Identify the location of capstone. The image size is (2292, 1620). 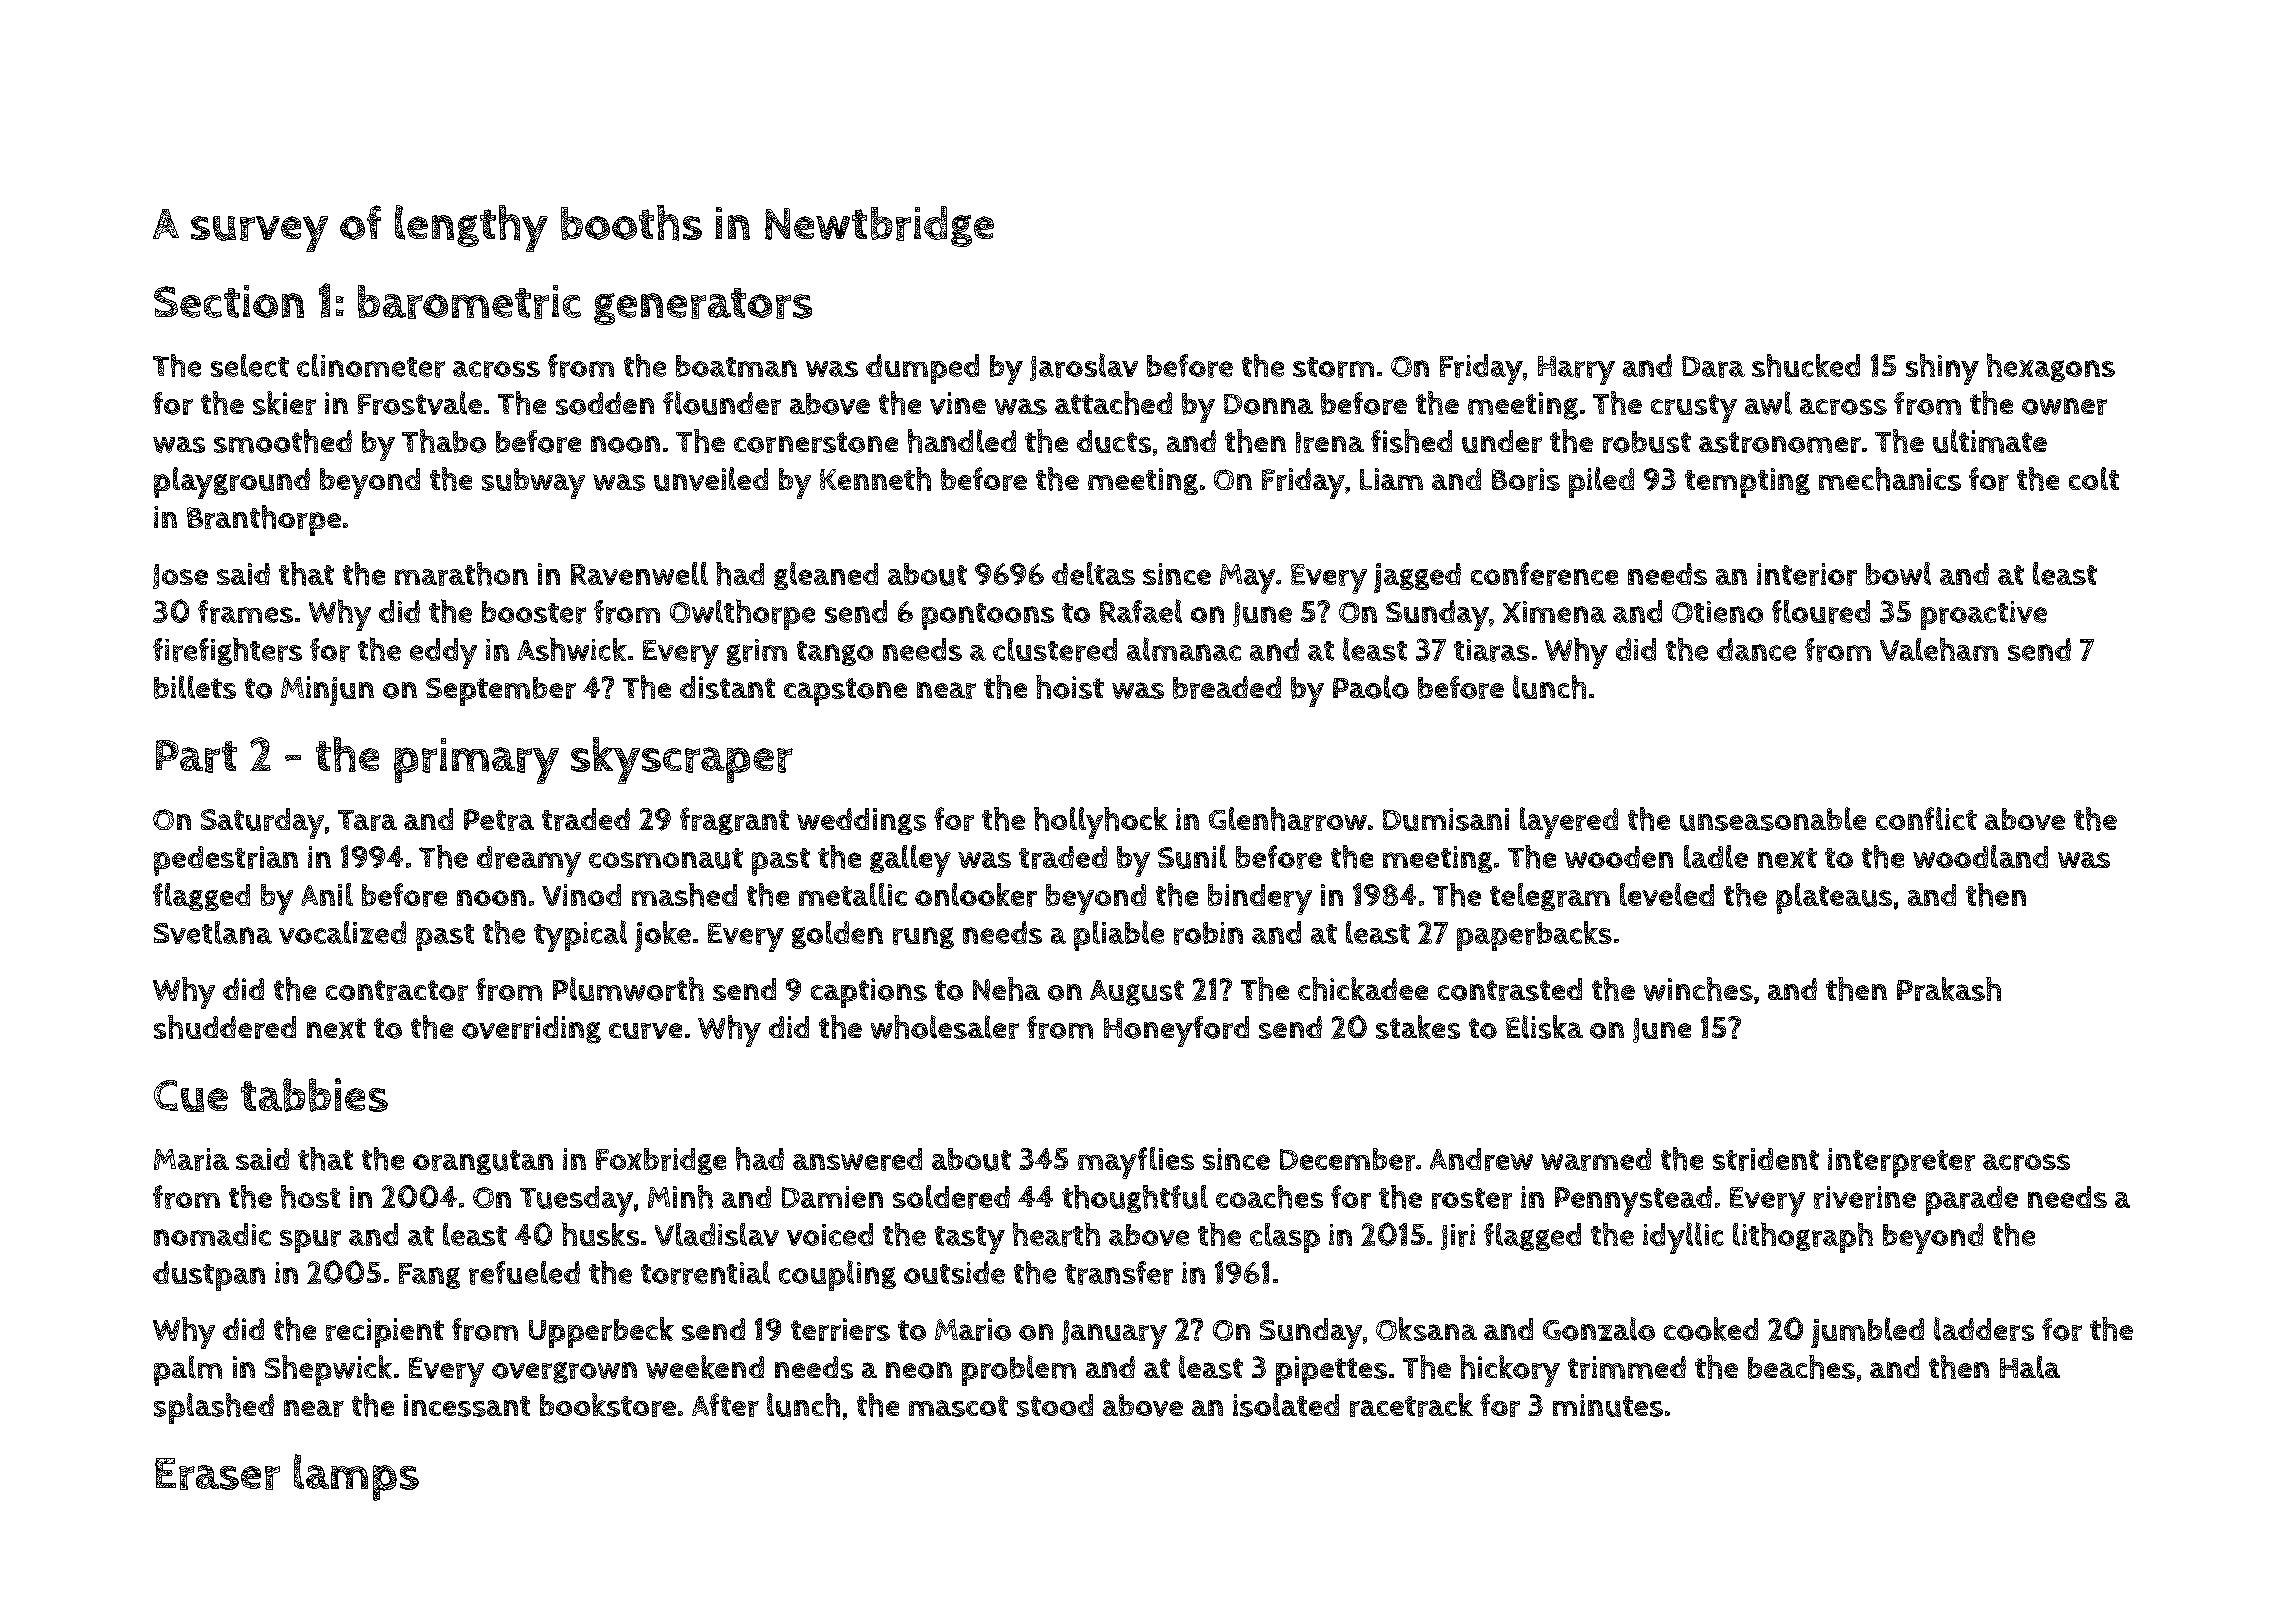
(845, 692).
